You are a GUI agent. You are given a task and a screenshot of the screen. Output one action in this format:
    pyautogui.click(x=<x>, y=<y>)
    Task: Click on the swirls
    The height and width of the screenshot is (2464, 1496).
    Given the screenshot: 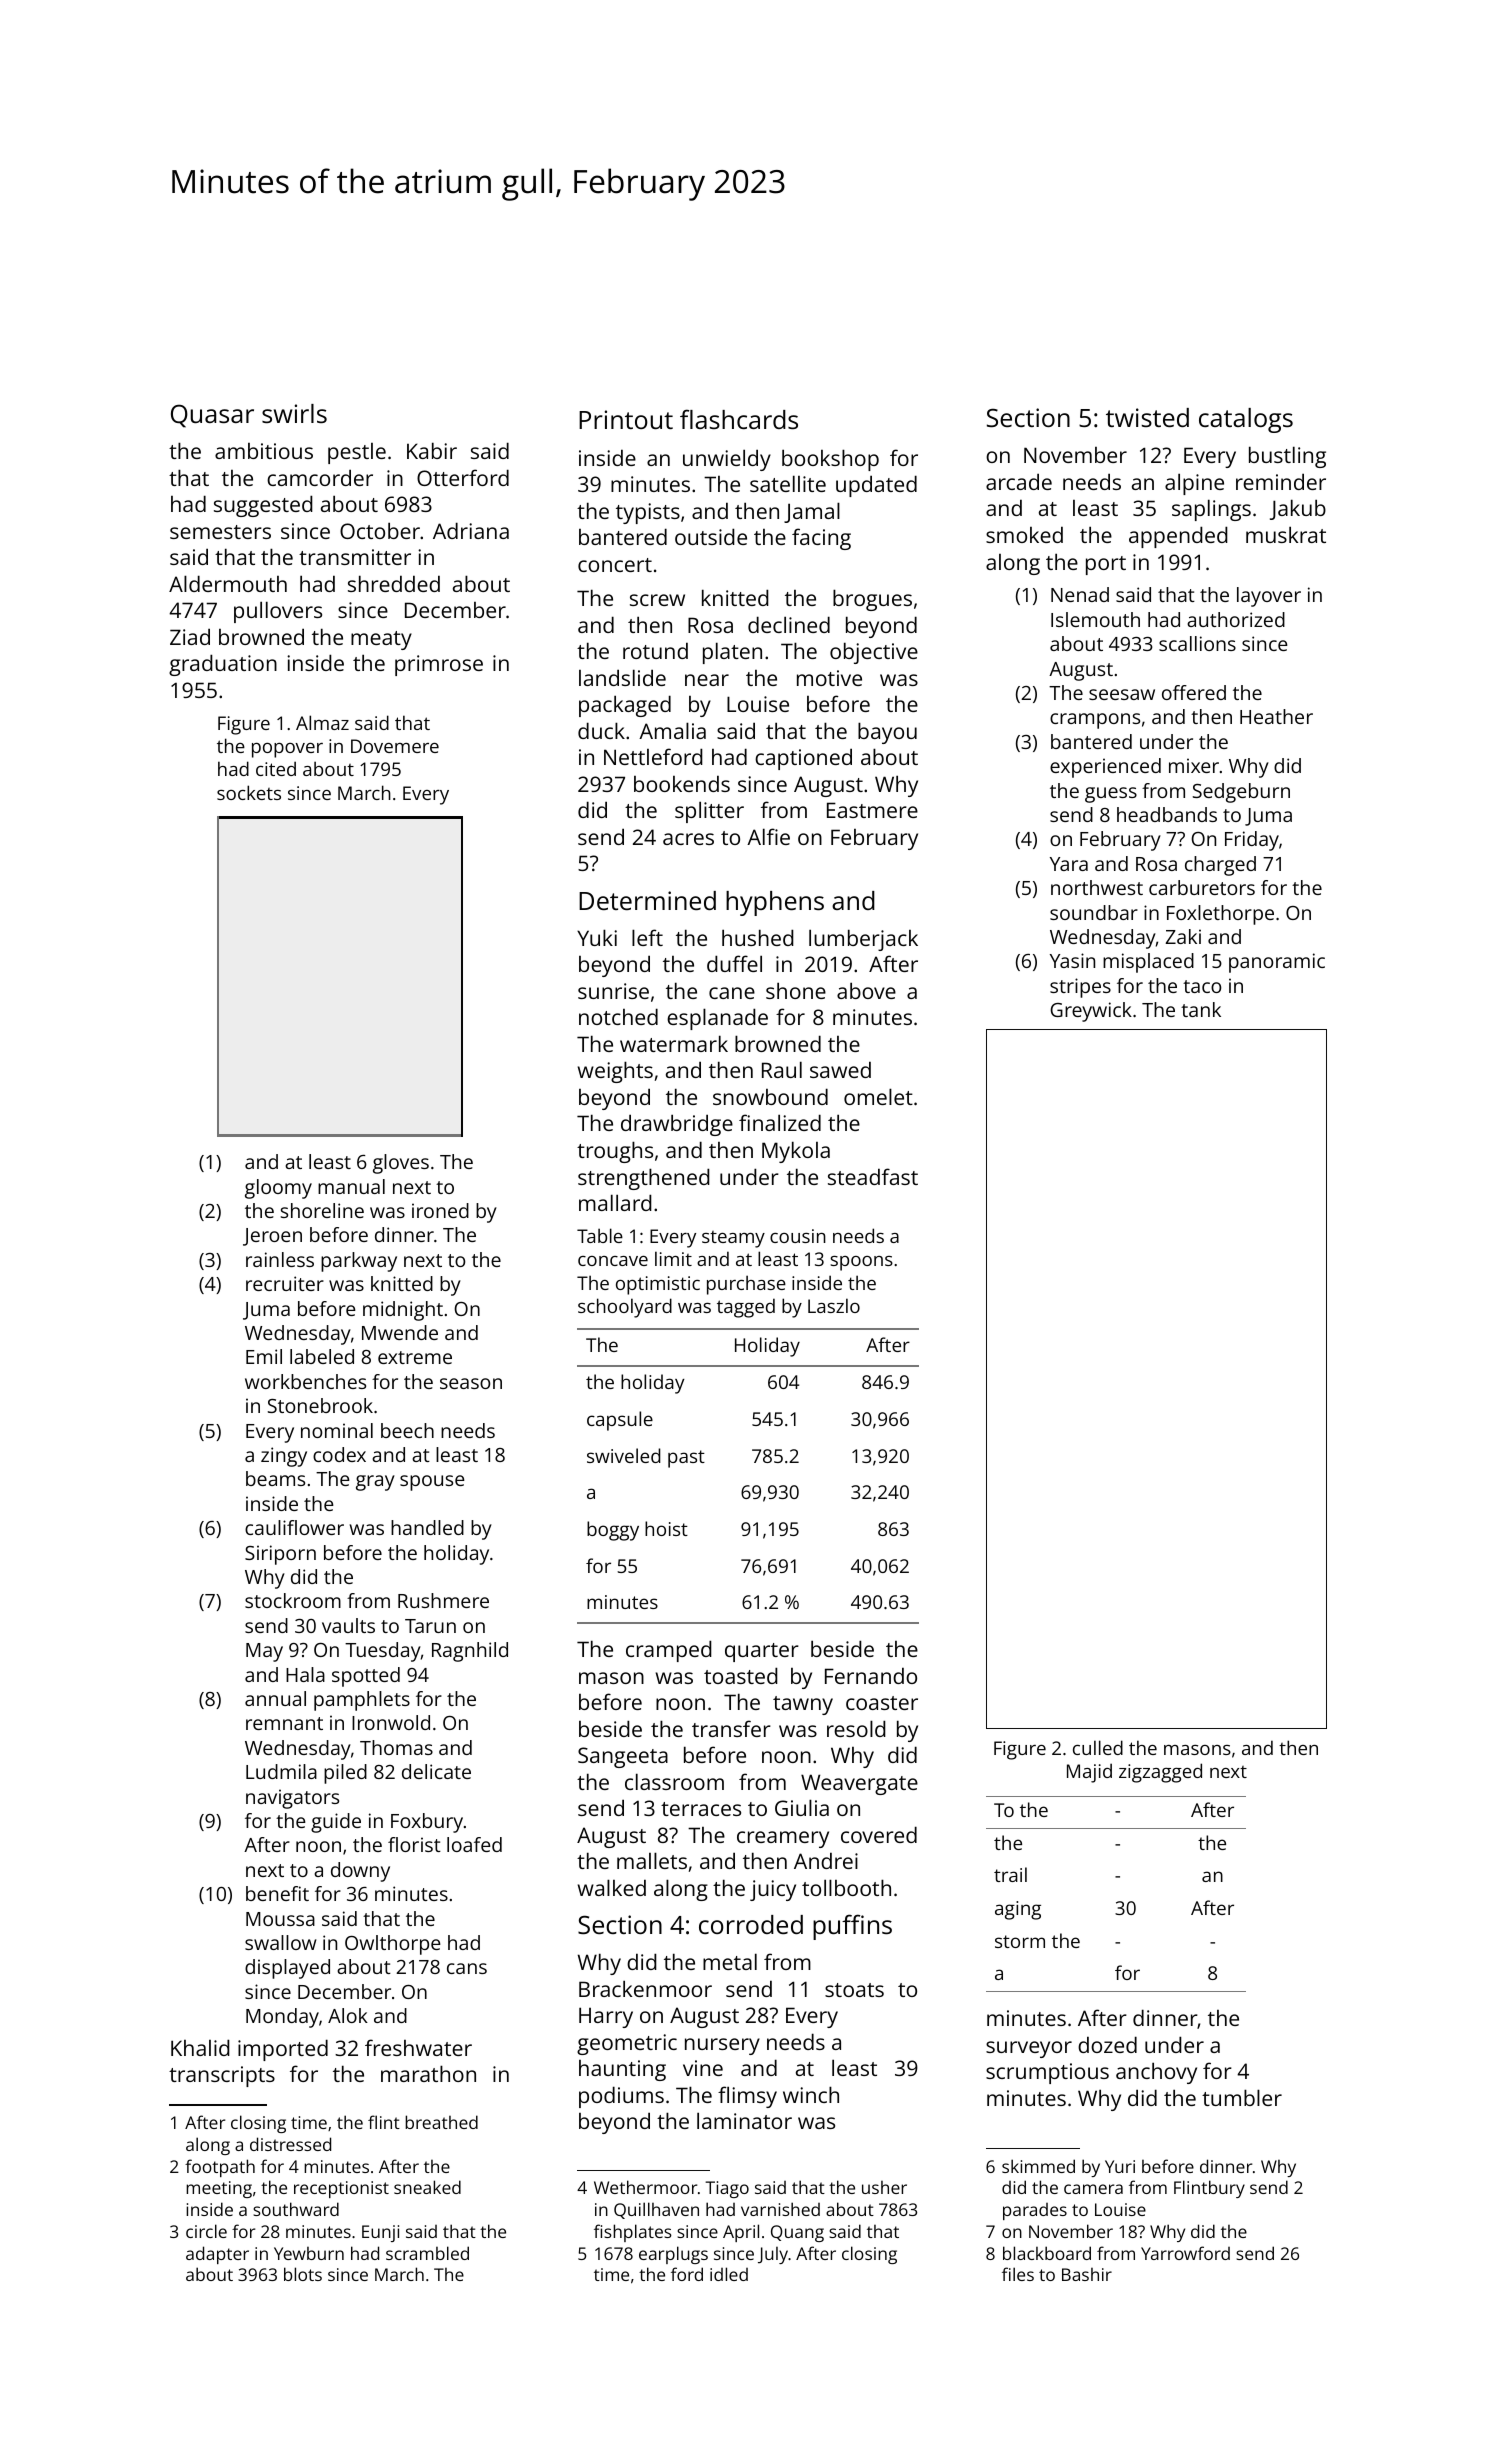 What is the action you would take?
    pyautogui.click(x=294, y=413)
